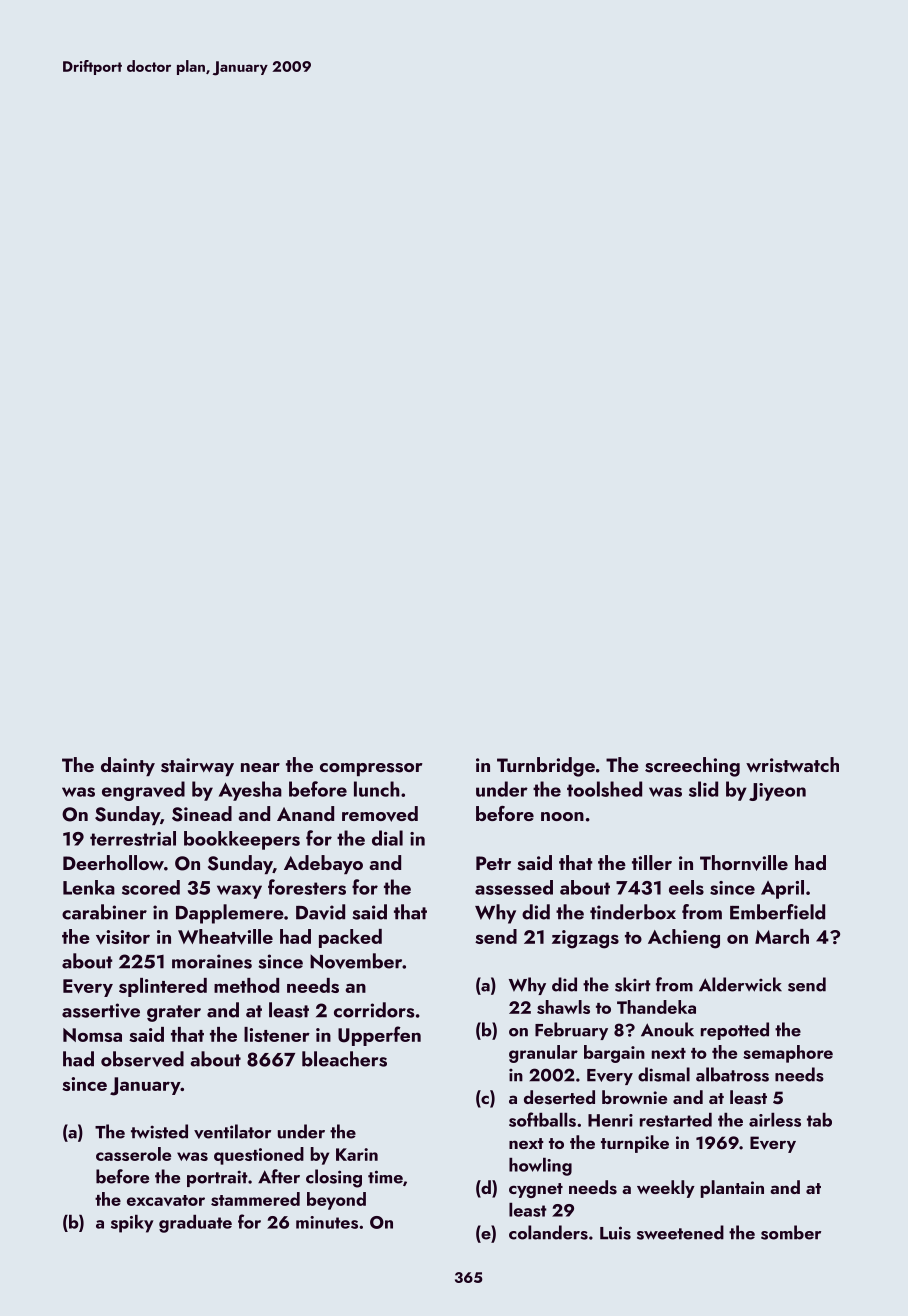 The height and width of the document is (1316, 908). What do you see at coordinates (791, 1232) in the document?
I see `somber` at bounding box center [791, 1232].
